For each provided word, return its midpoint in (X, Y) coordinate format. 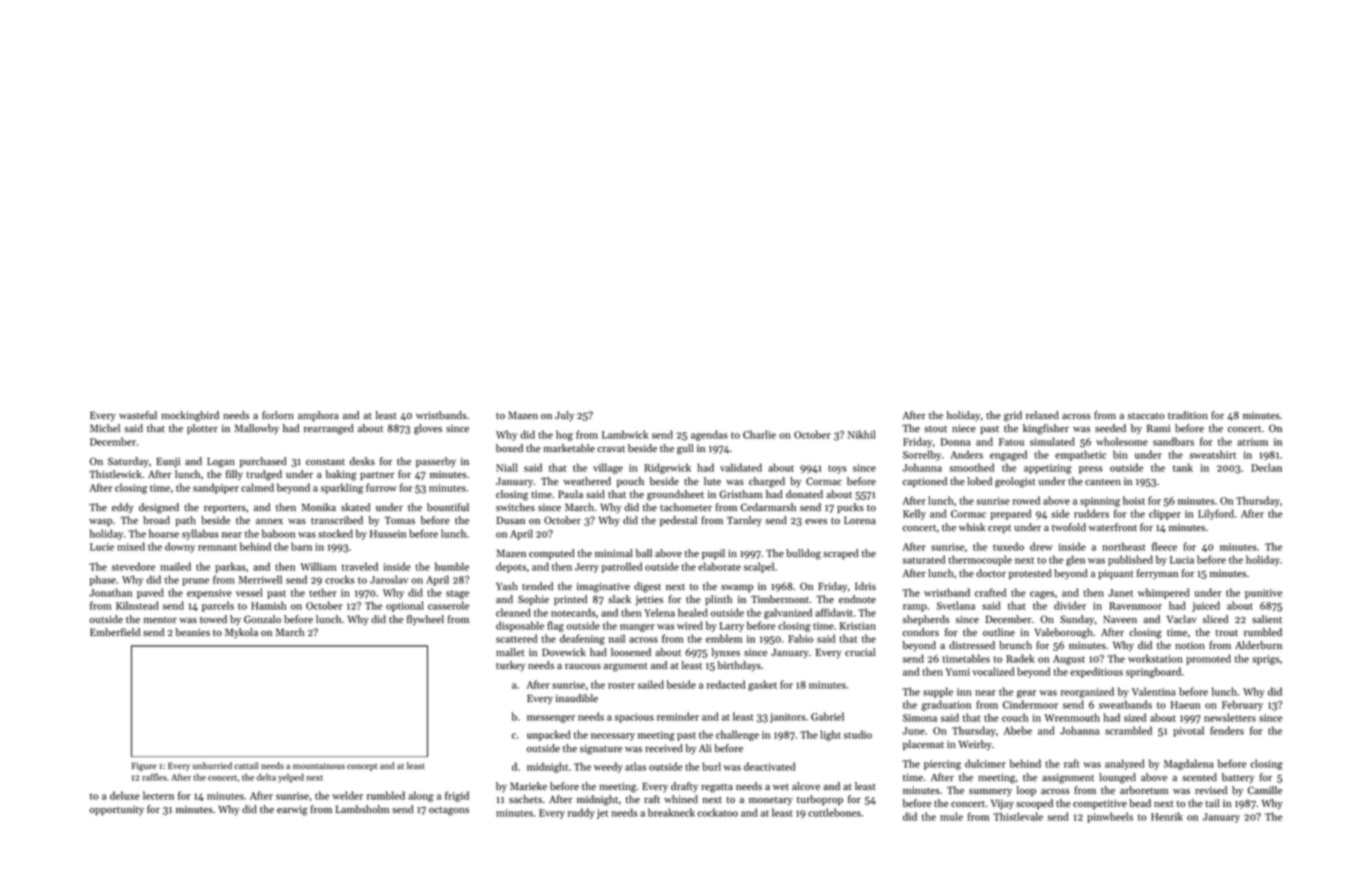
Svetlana (956, 605)
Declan (1266, 467)
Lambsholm (362, 809)
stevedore (133, 566)
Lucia (1182, 560)
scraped (841, 554)
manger (637, 628)
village (608, 468)
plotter (202, 429)
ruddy (581, 813)
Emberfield (115, 632)
